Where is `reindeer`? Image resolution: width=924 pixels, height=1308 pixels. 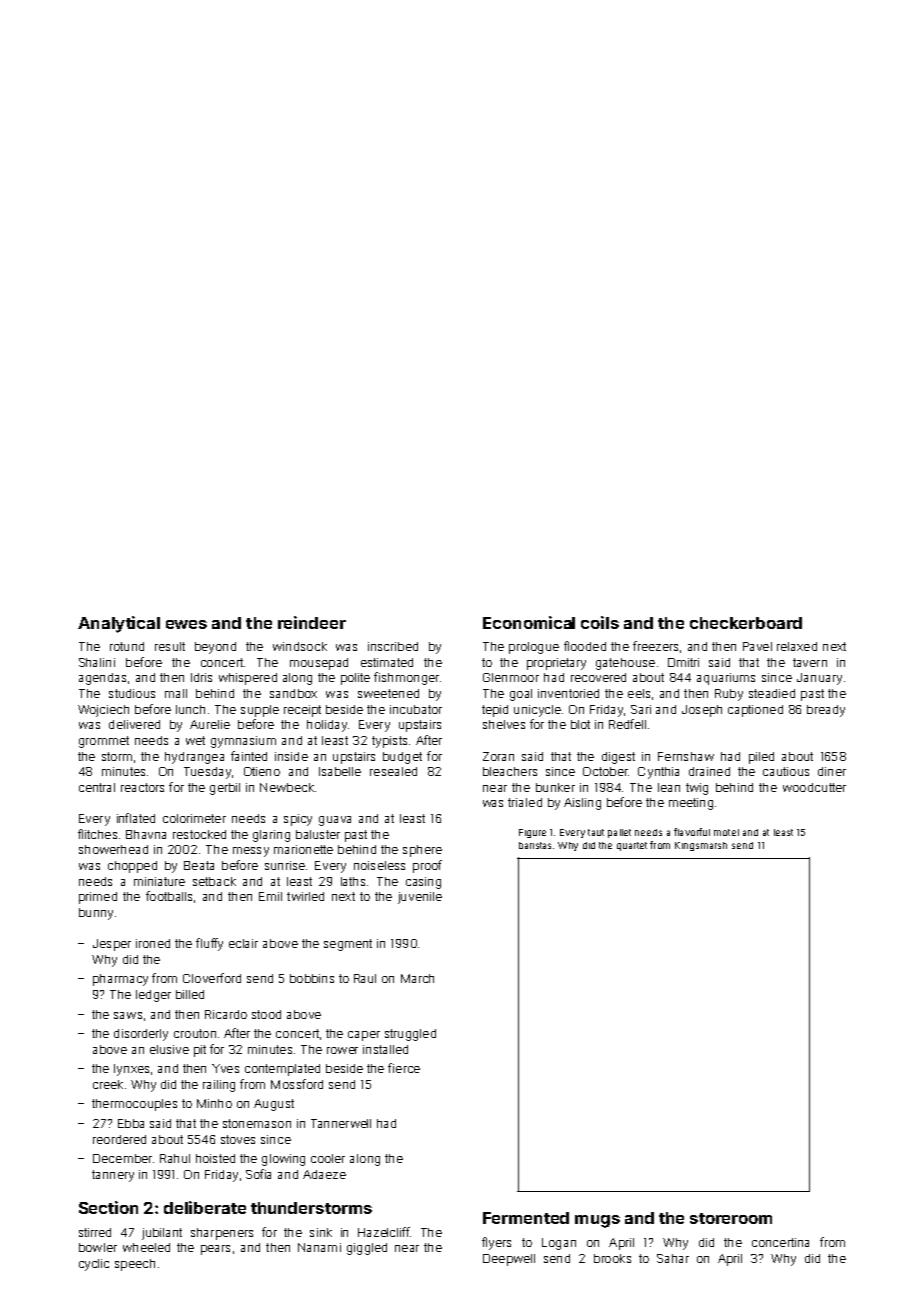 reindeer is located at coordinates (312, 622).
